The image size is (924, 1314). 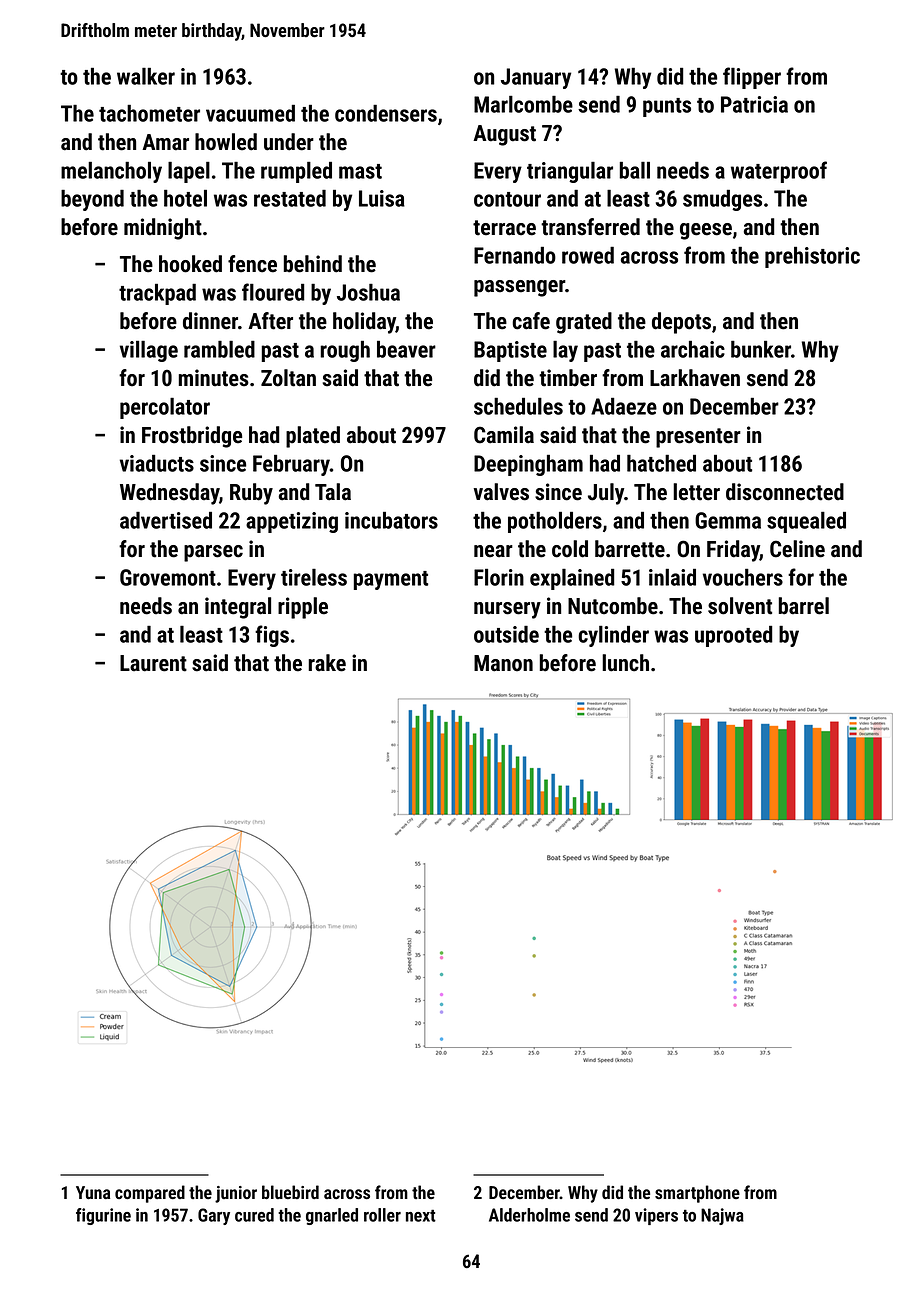 I want to click on beyond, so click(x=92, y=200).
